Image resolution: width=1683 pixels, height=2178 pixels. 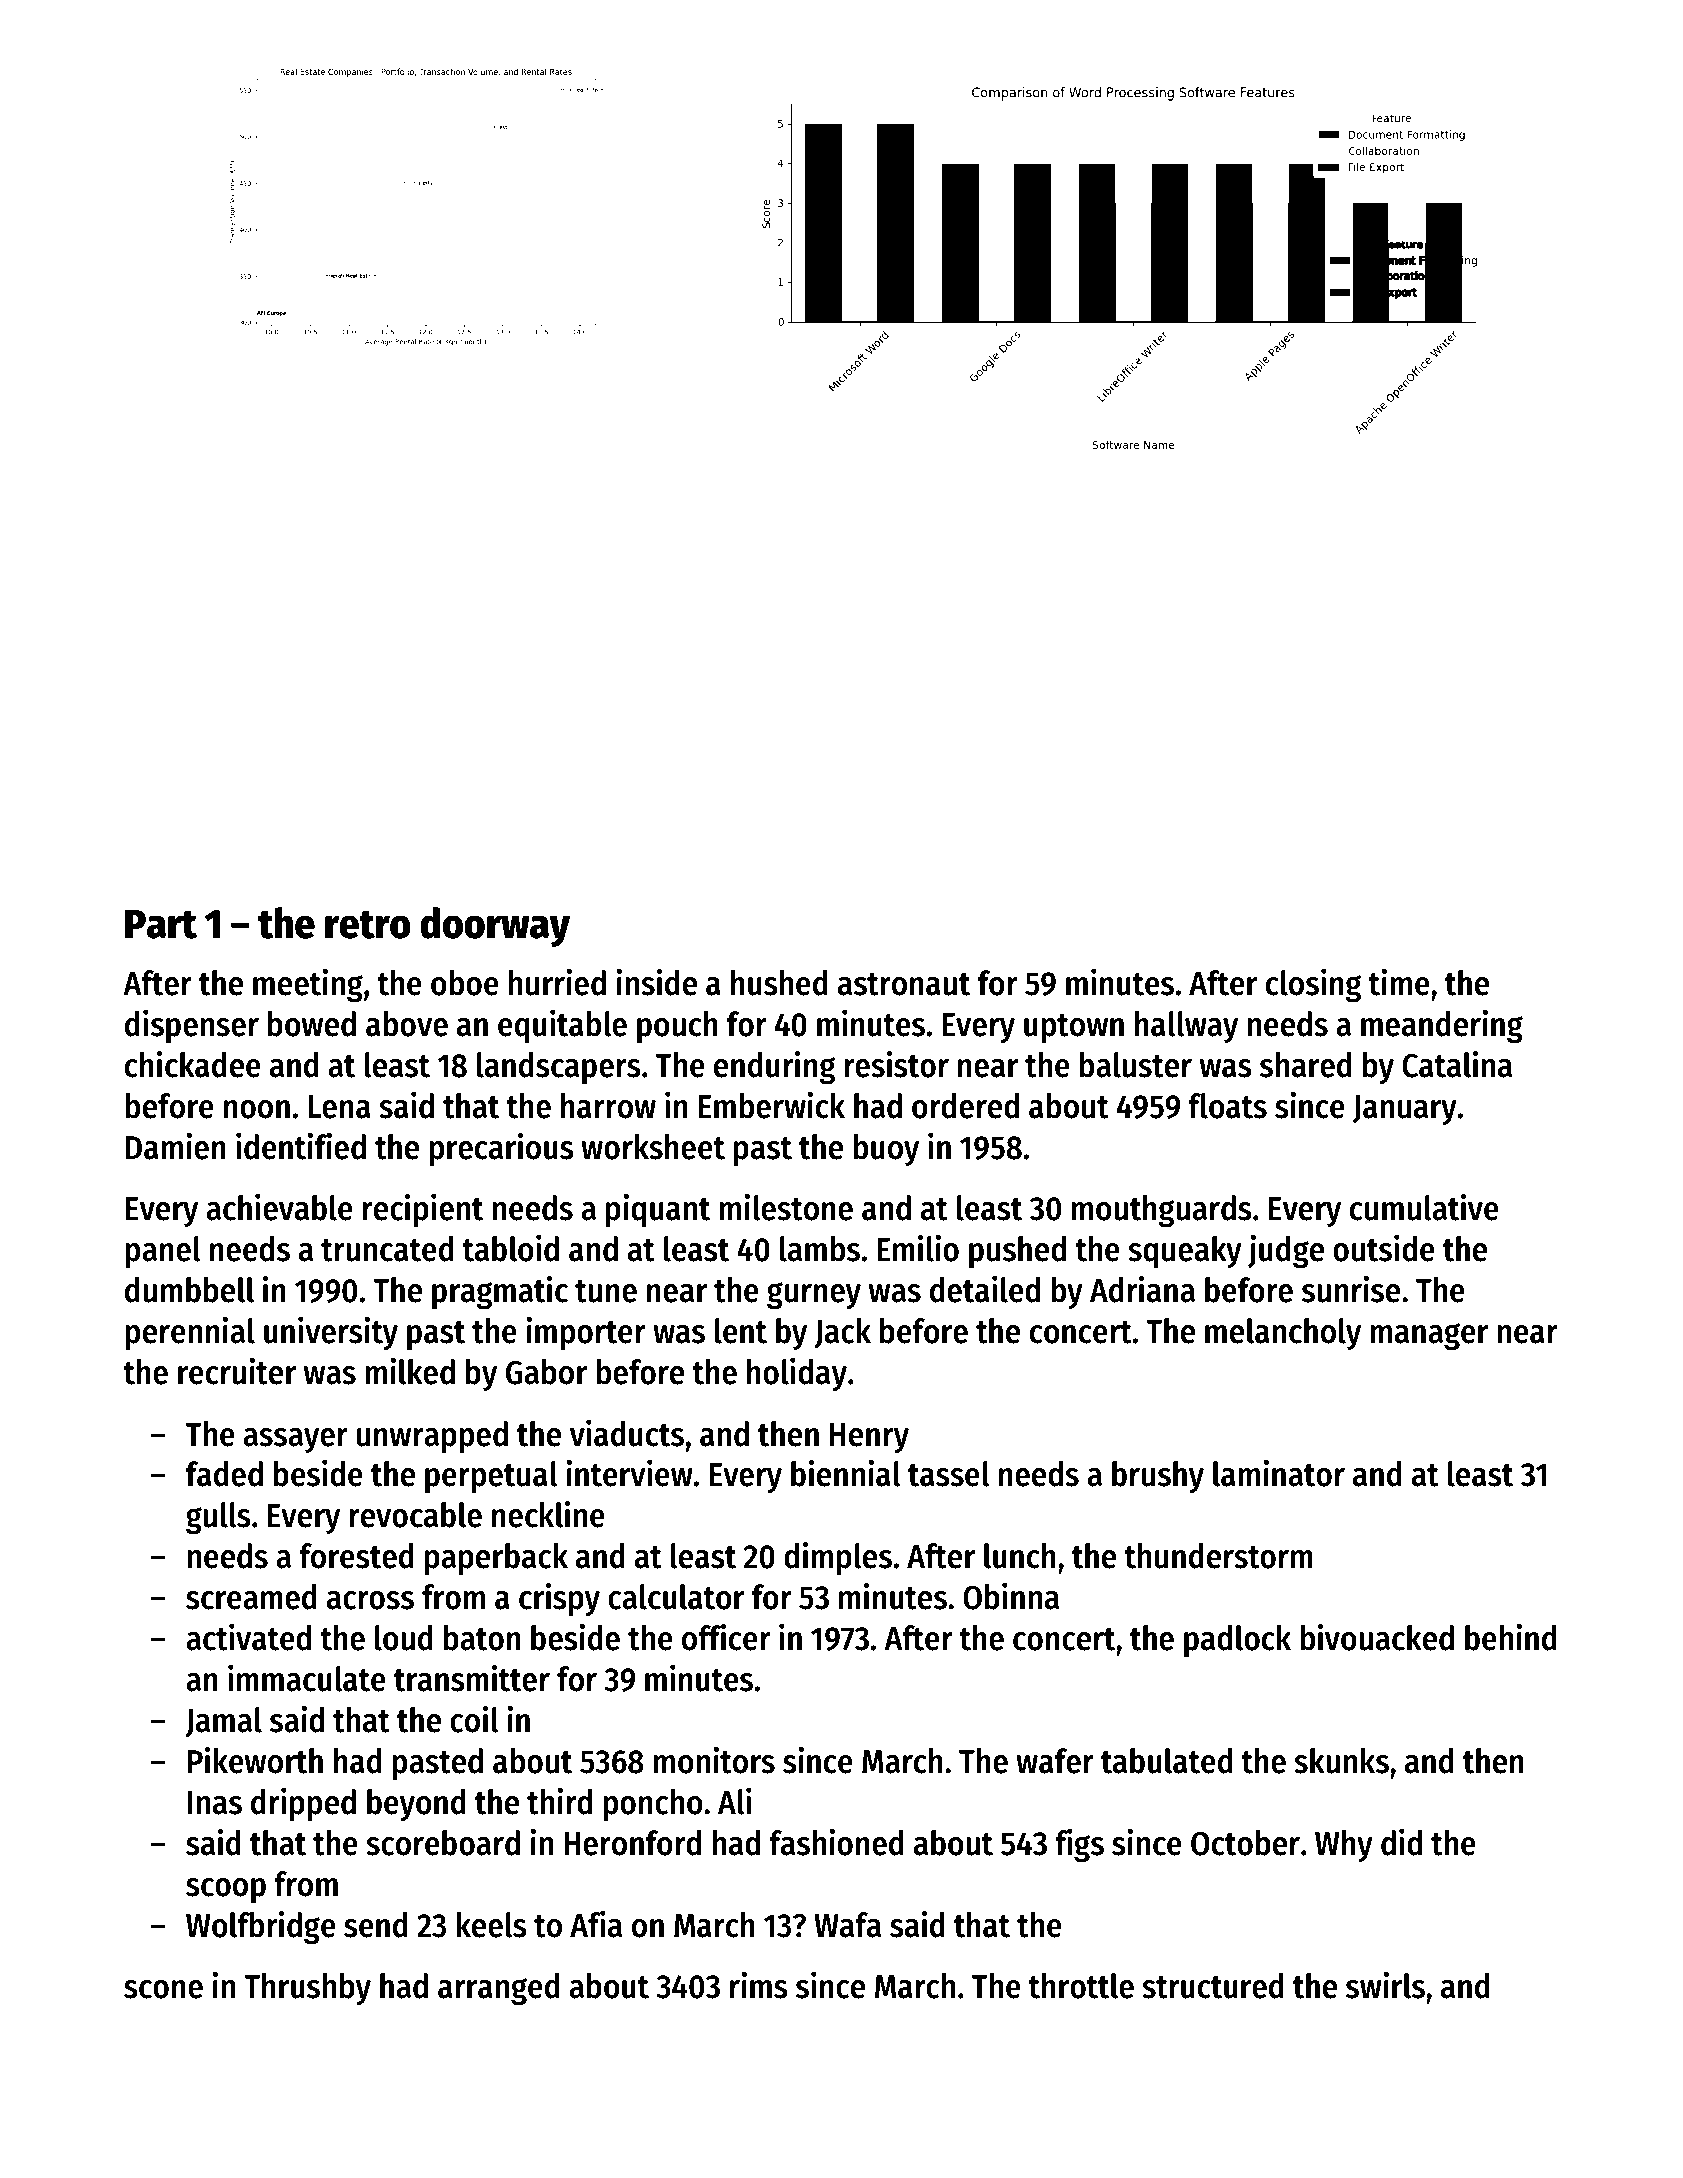 What do you see at coordinates (886, 1150) in the image?
I see `buoy` at bounding box center [886, 1150].
